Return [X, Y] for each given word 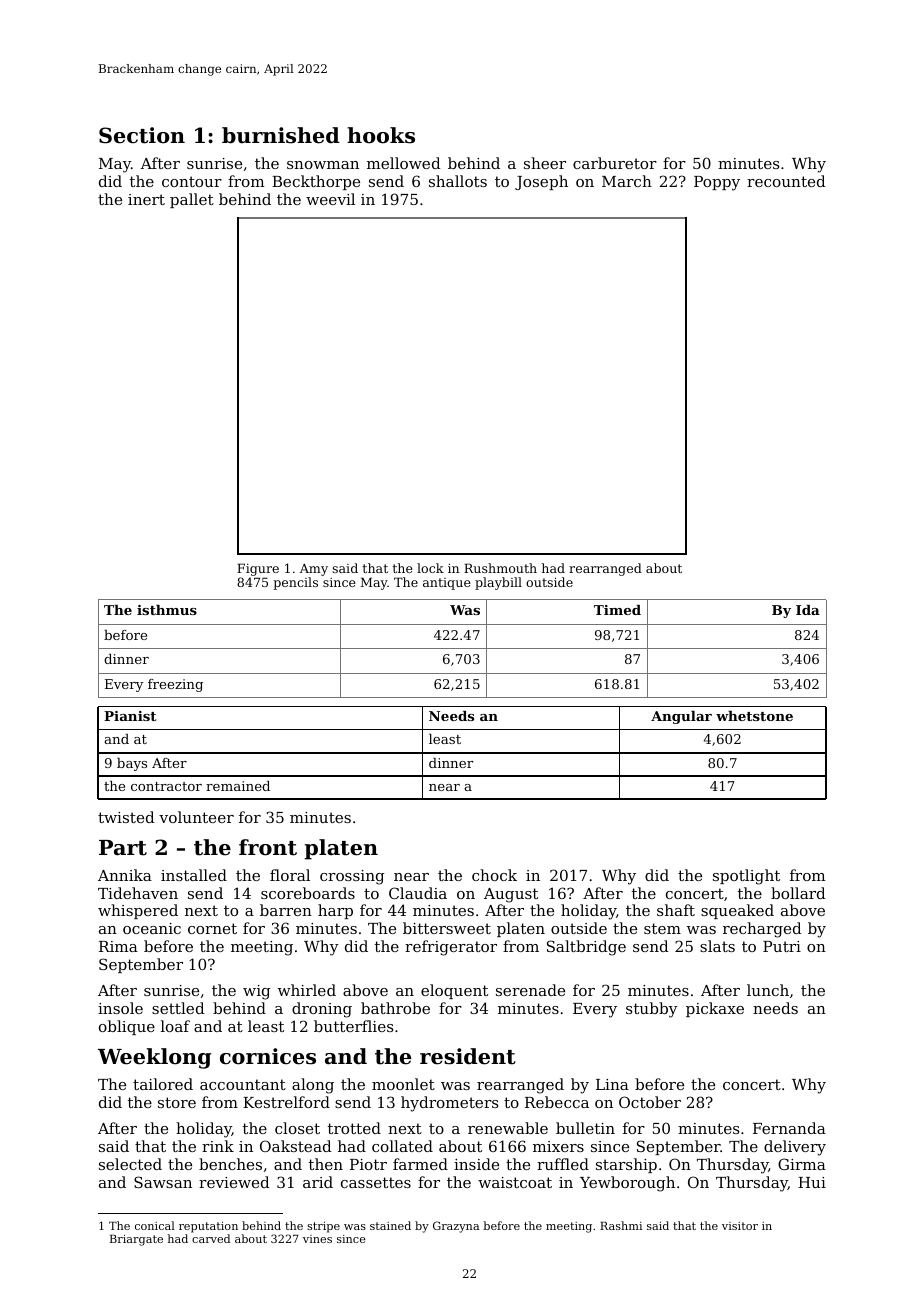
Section [142, 135]
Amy [314, 570]
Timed [617, 610]
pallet [192, 200]
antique [447, 584]
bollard [798, 893]
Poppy [717, 183]
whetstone [754, 716]
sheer [545, 163]
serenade [530, 990]
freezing [175, 685]
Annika [125, 875]
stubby [652, 1010]
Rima [118, 946]
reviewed [234, 1182]
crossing [352, 877]
